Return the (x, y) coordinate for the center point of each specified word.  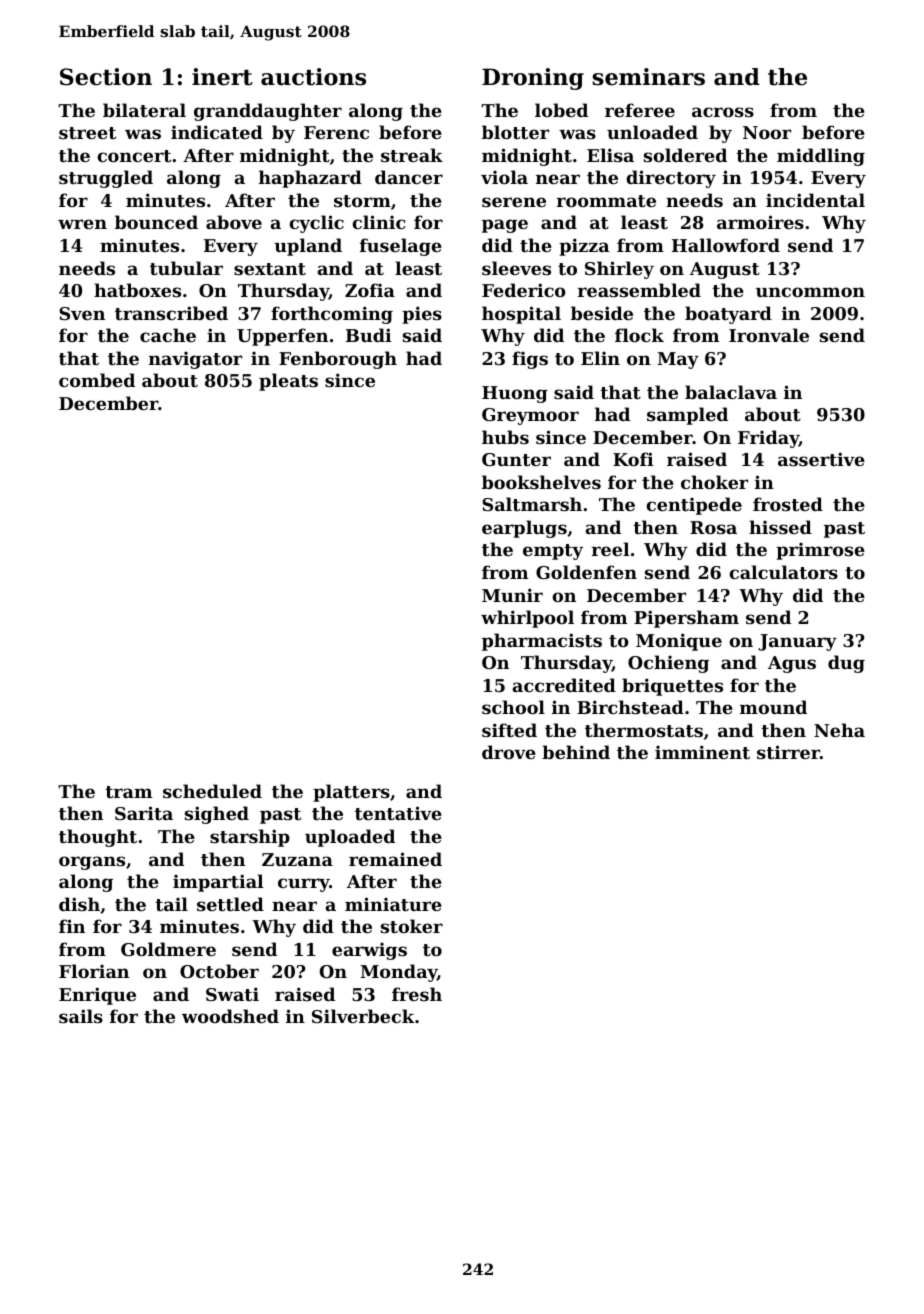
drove (509, 752)
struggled (106, 179)
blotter (515, 132)
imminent (702, 752)
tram (128, 792)
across (723, 112)
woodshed (230, 1016)
